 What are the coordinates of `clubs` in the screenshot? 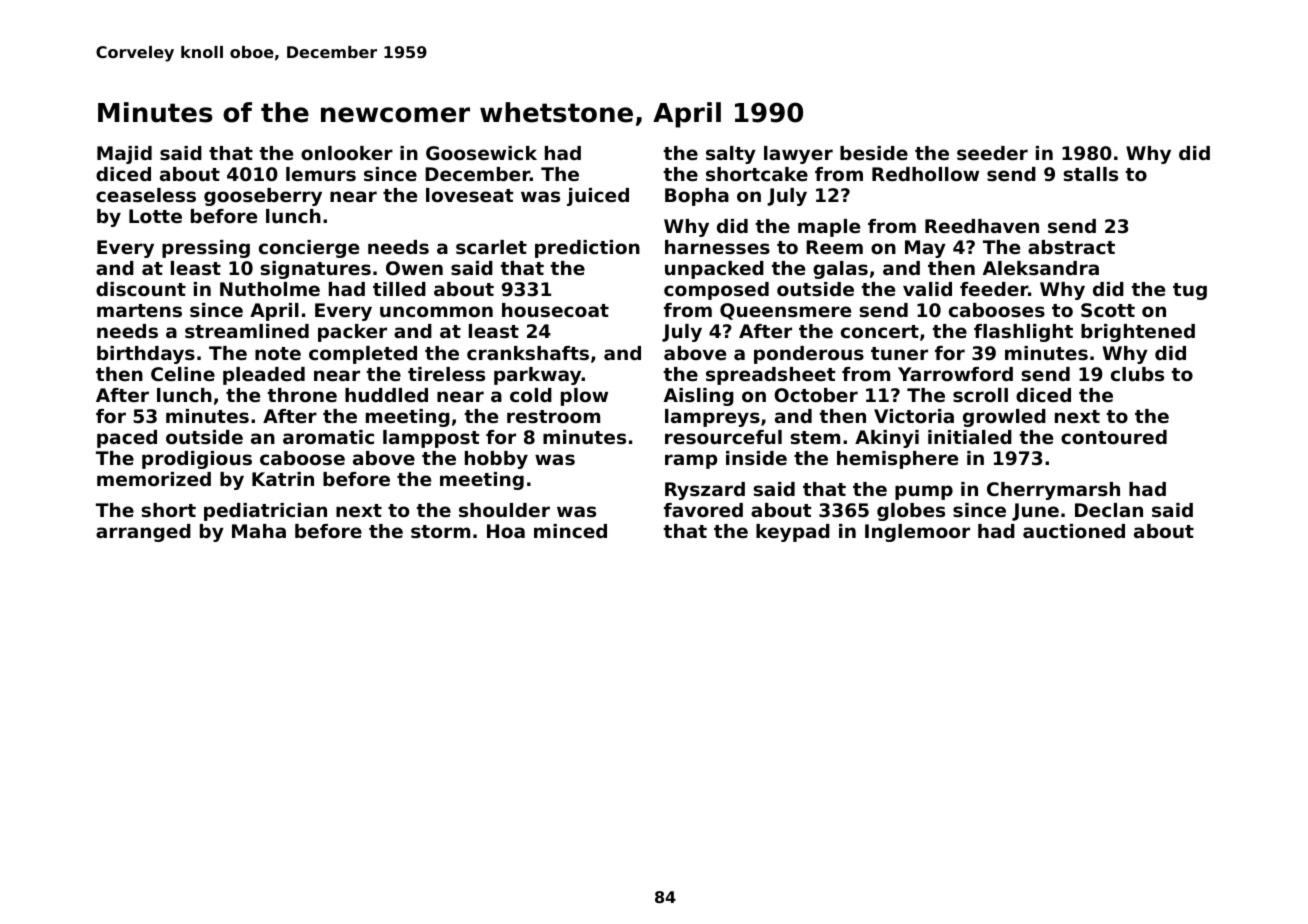 It's located at (1137, 374).
